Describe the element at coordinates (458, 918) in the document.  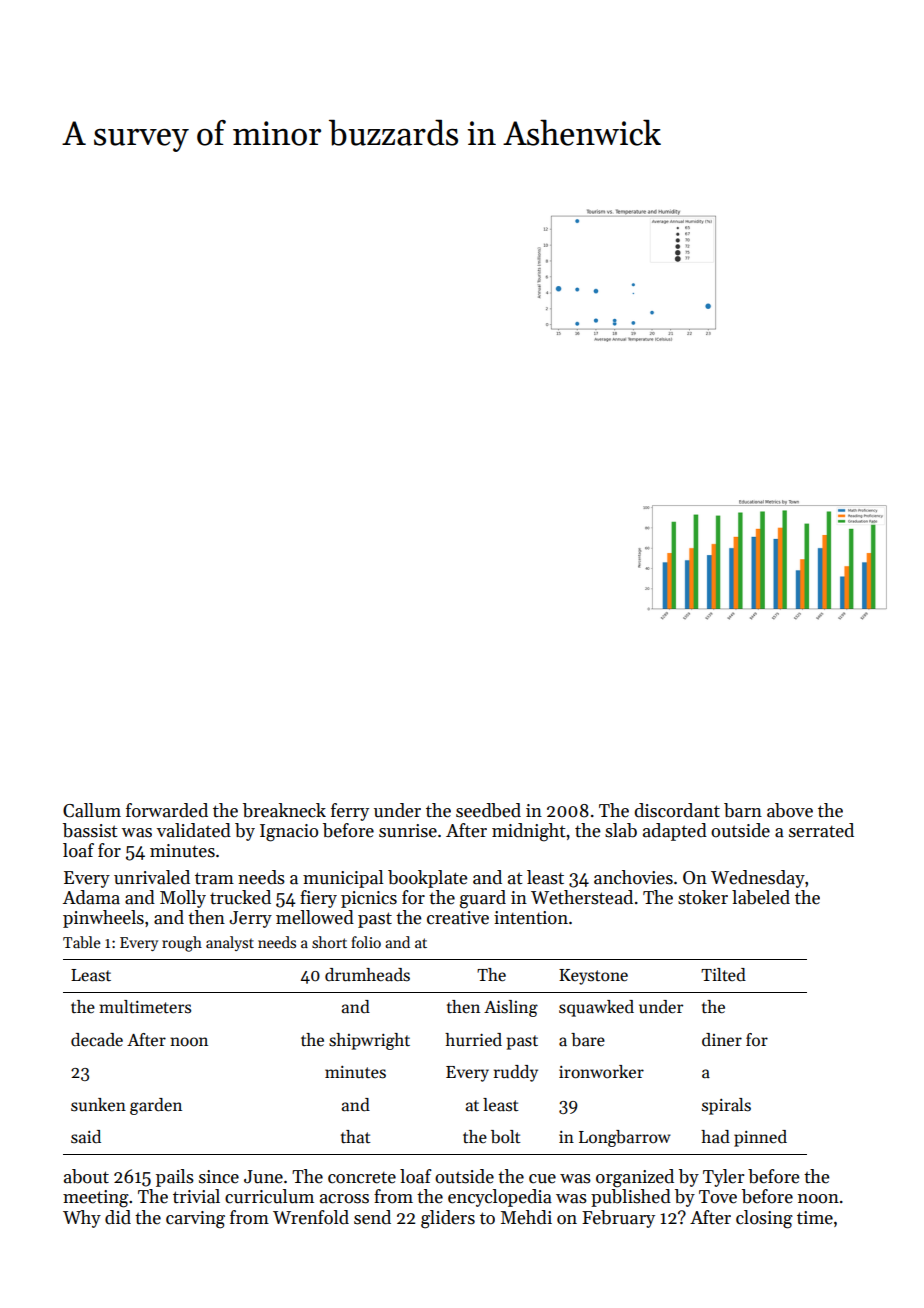
I see `creative` at that location.
